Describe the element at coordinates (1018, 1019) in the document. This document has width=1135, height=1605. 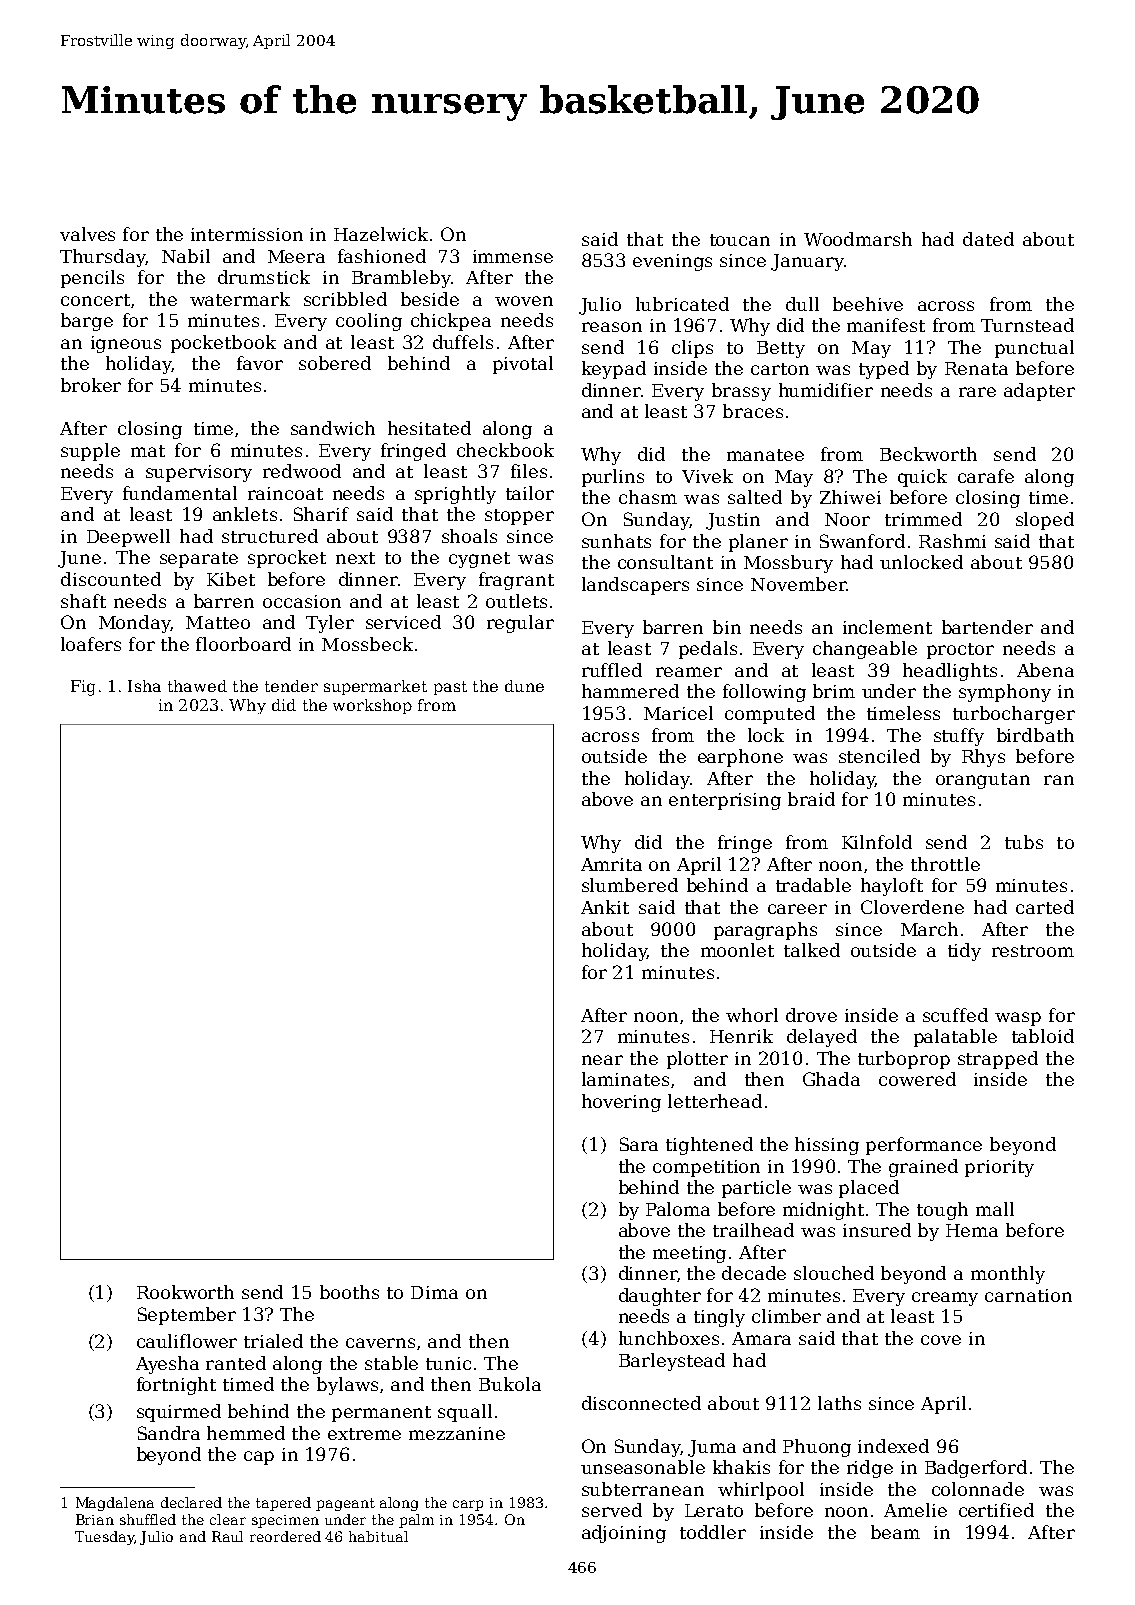
I see `wasp` at that location.
